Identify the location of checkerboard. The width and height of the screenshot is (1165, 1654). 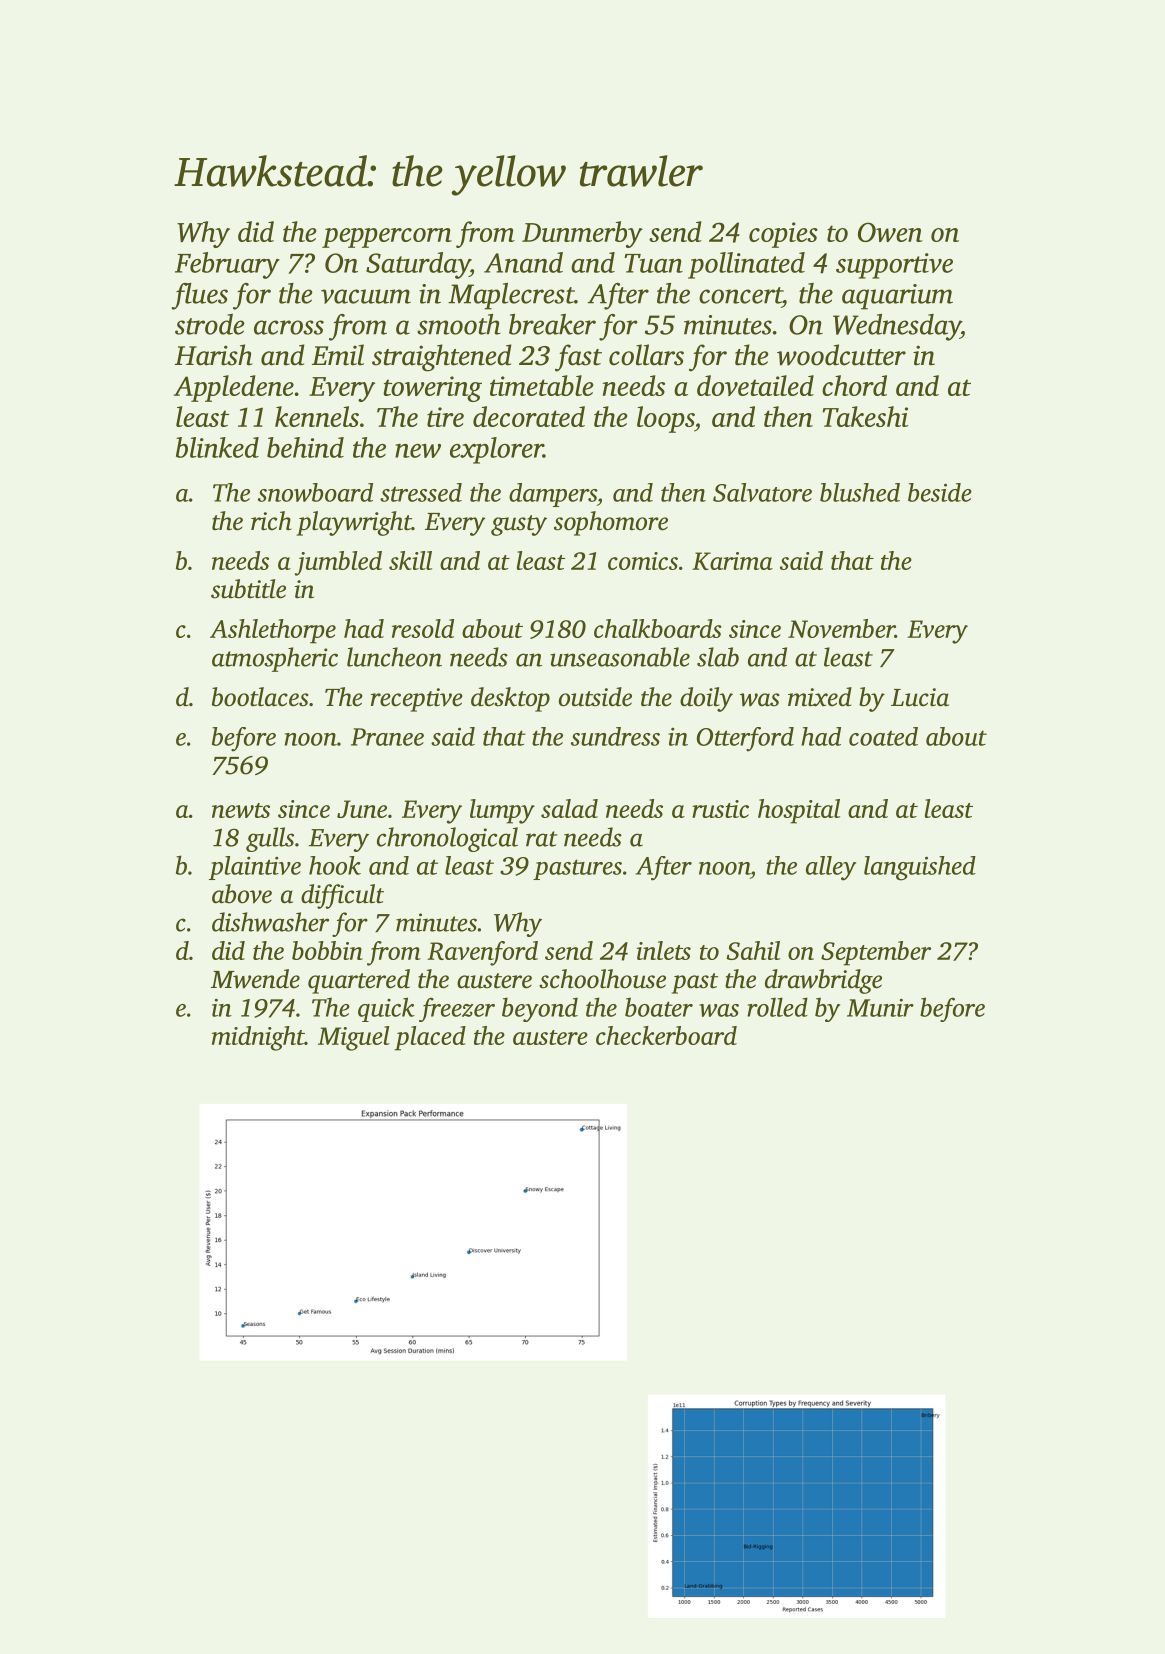
(666, 1035).
